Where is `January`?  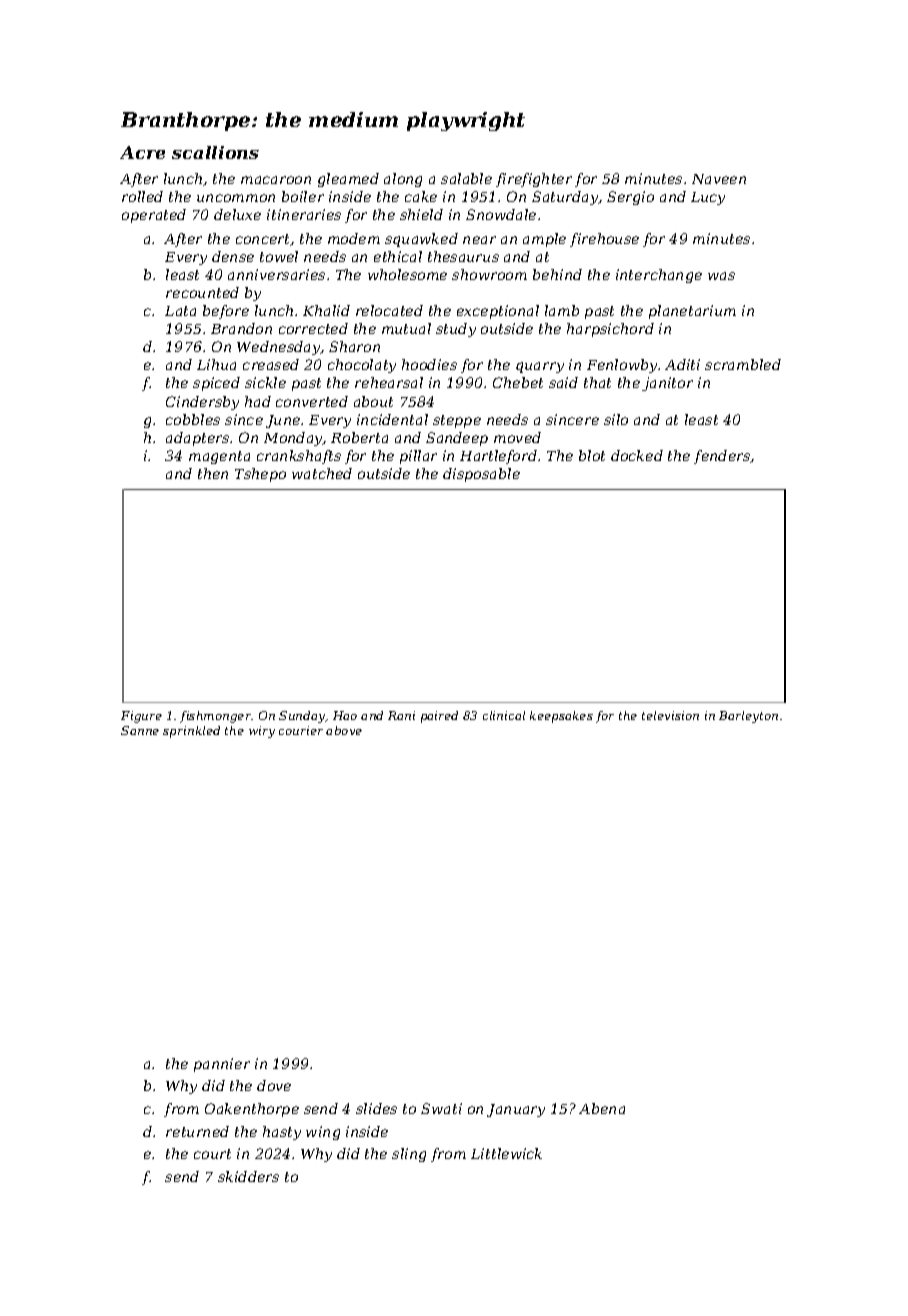
January is located at coordinates (516, 1110).
